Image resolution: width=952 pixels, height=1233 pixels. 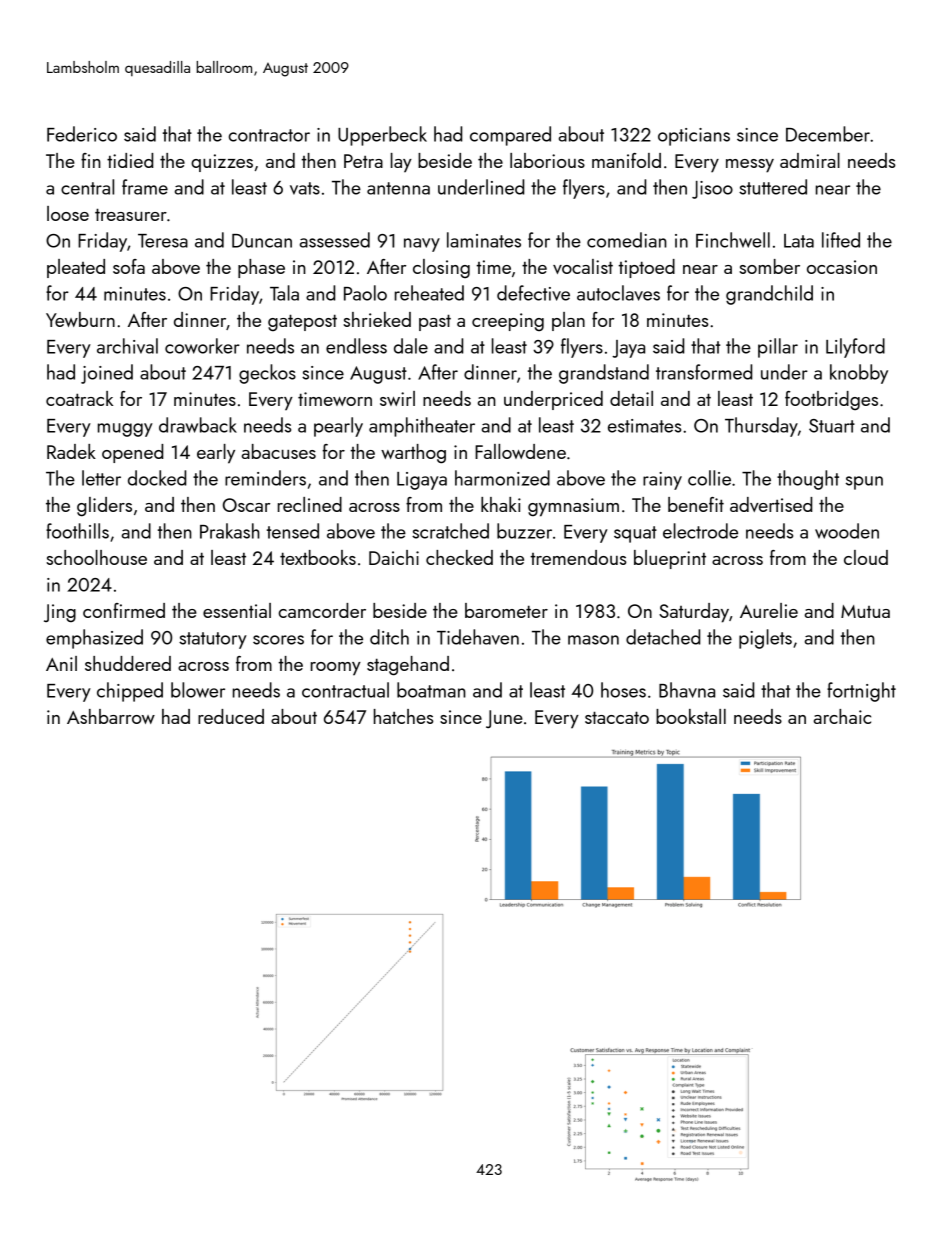 What do you see at coordinates (231, 716) in the image?
I see `reduced` at bounding box center [231, 716].
